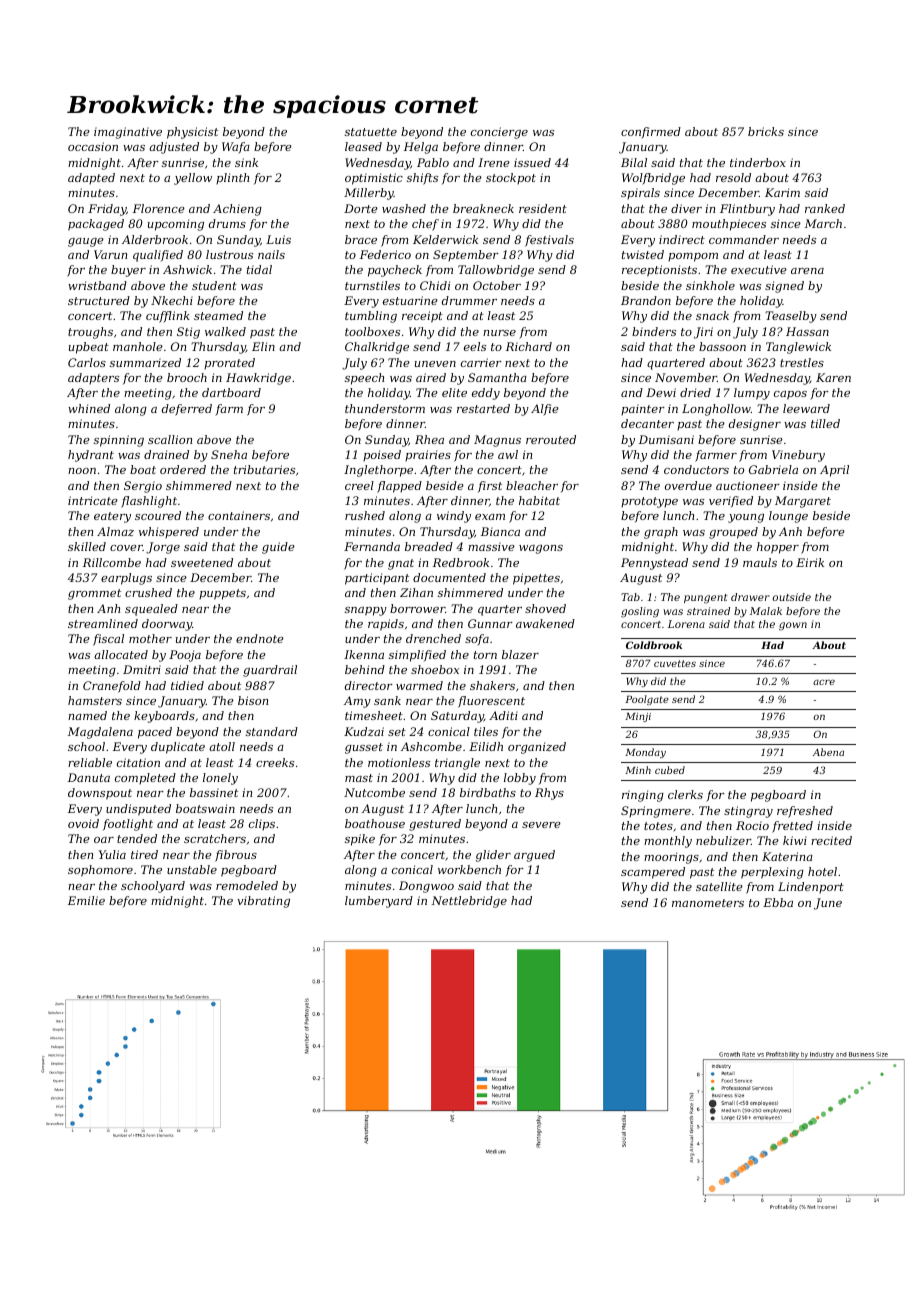 Image resolution: width=924 pixels, height=1308 pixels. What do you see at coordinates (163, 548) in the screenshot?
I see `Jorge` at bounding box center [163, 548].
